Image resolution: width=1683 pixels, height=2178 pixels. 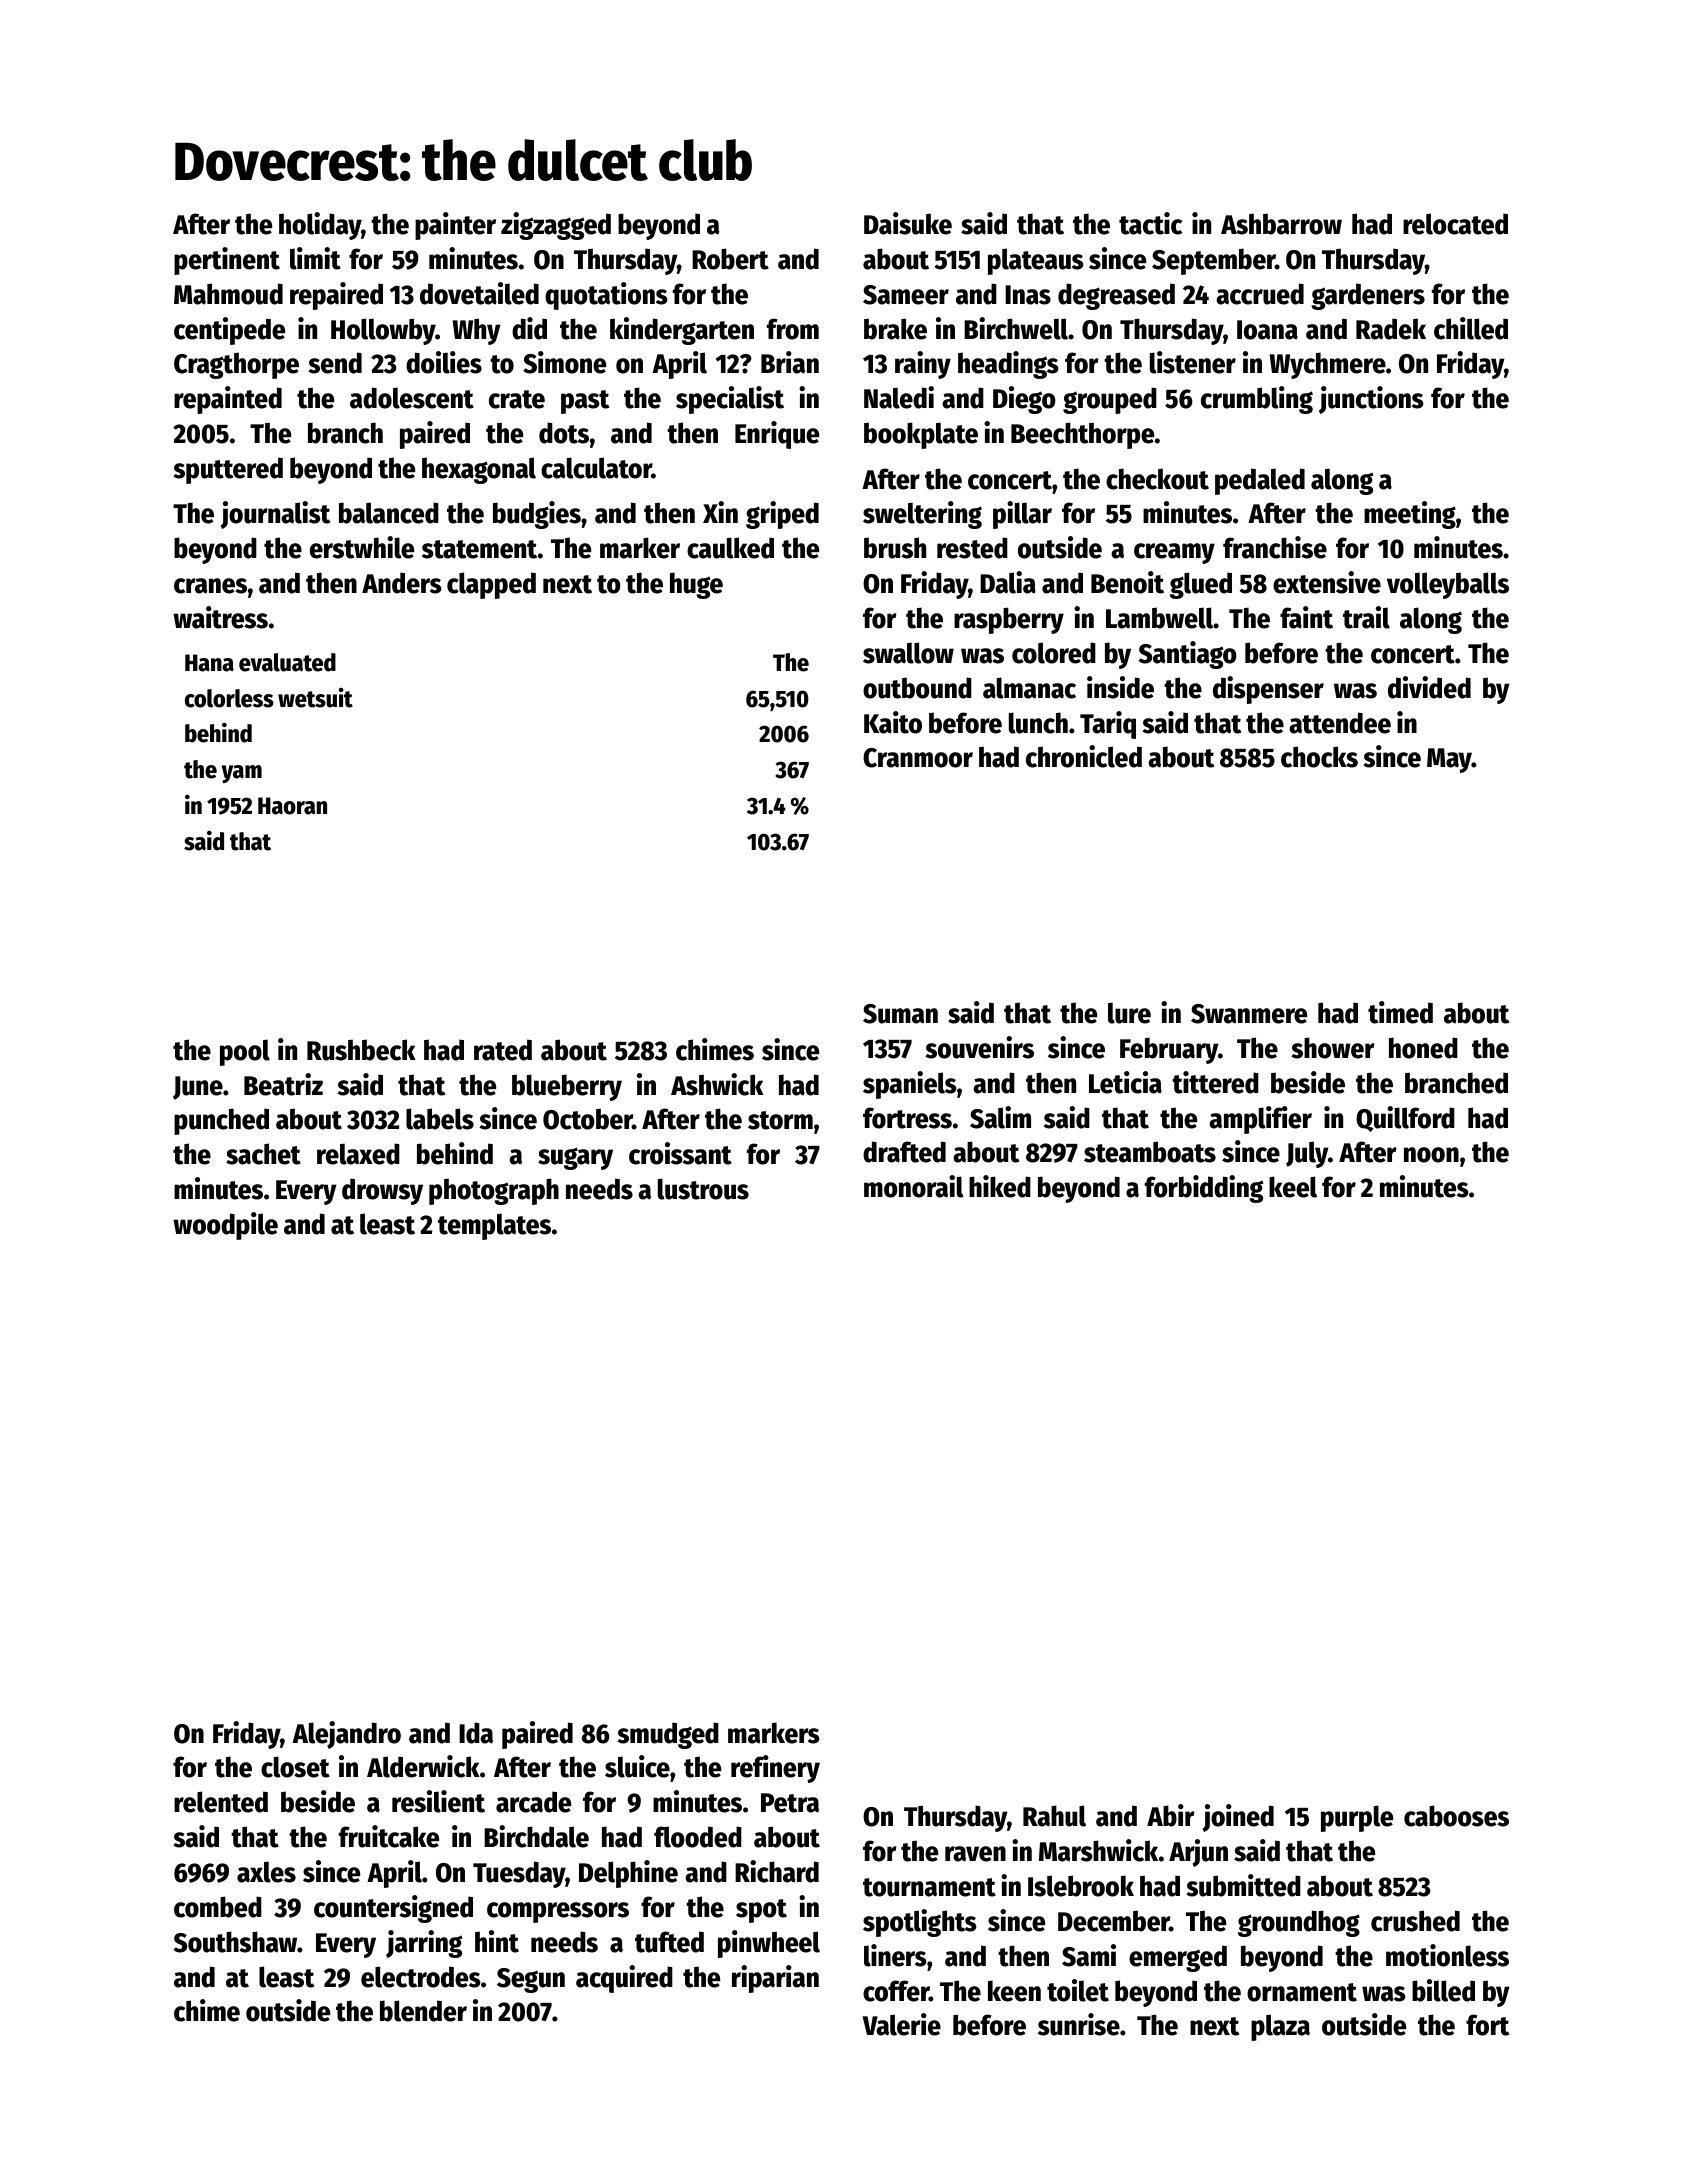 What do you see at coordinates (235, 1942) in the page?
I see `Southshaw` at bounding box center [235, 1942].
